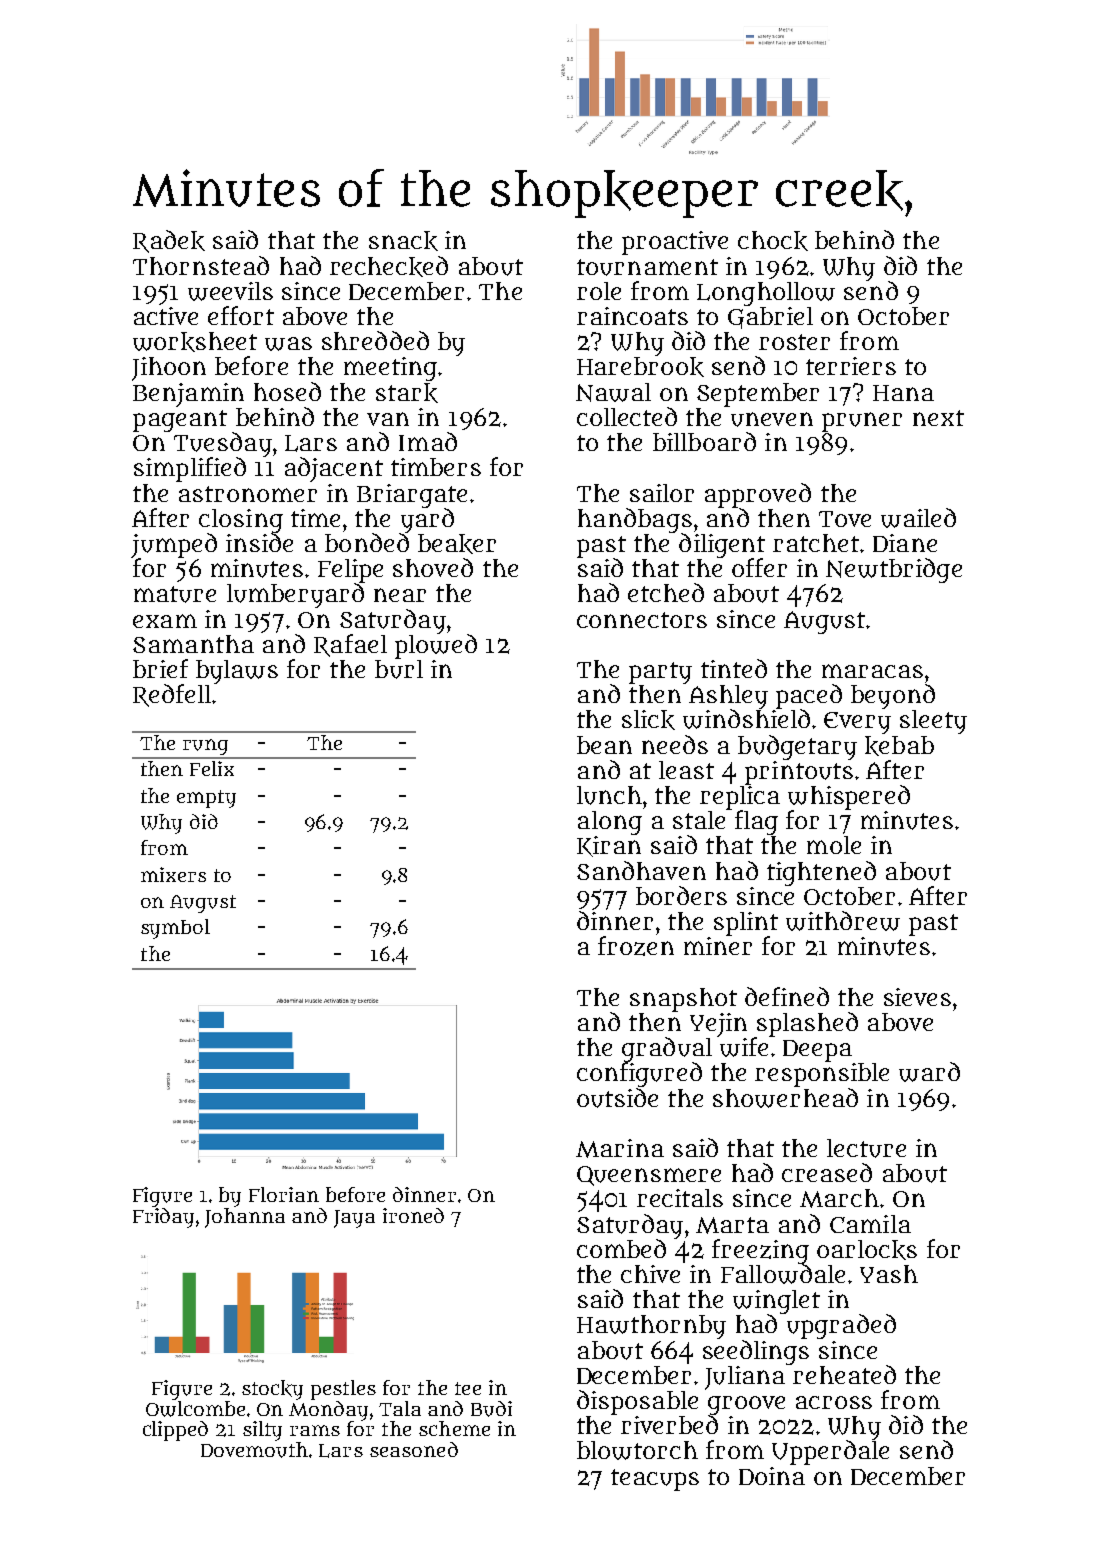  What do you see at coordinates (175, 1431) in the screenshot?
I see `clipped` at bounding box center [175, 1431].
